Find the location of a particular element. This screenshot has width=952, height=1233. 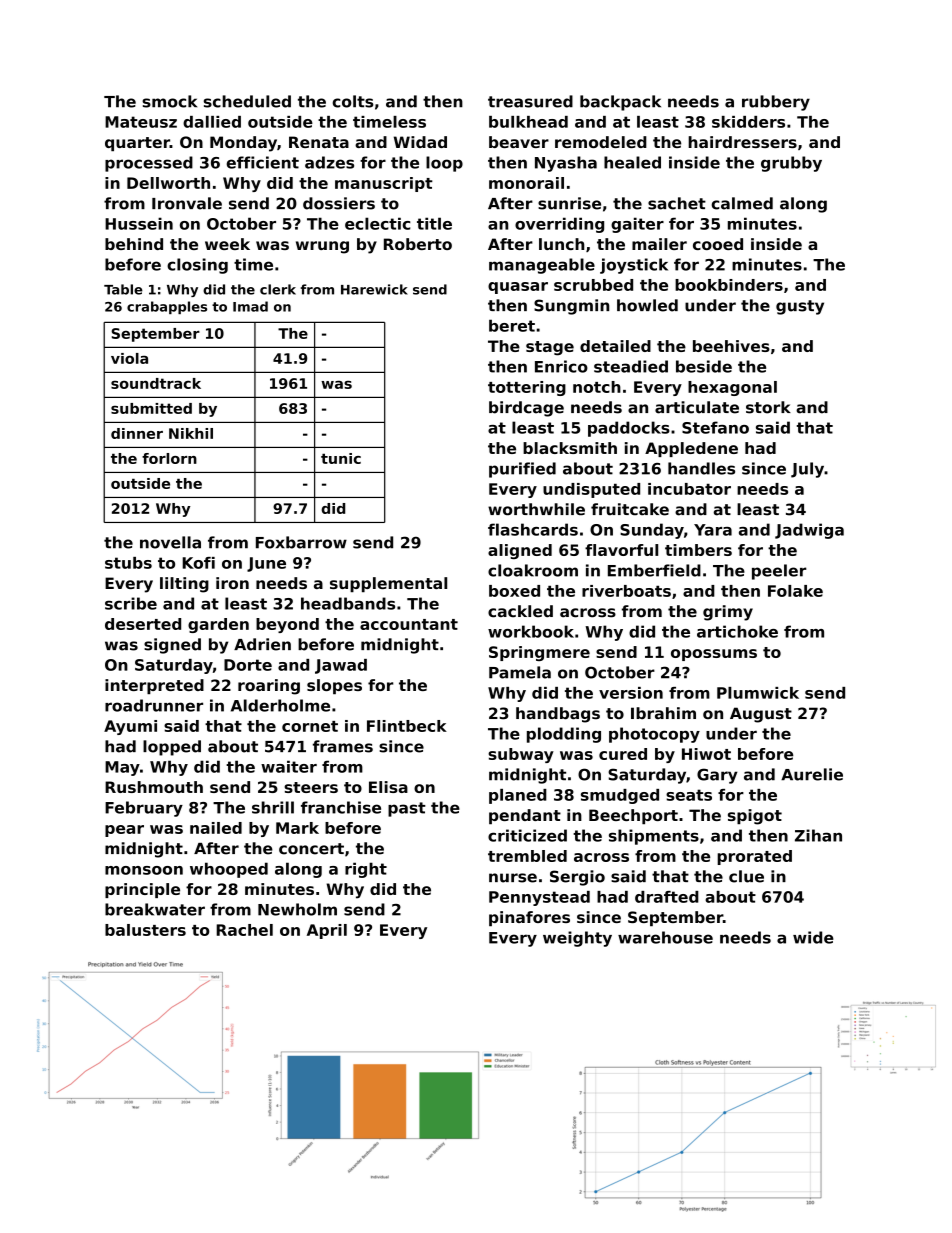

efficient is located at coordinates (262, 162).
